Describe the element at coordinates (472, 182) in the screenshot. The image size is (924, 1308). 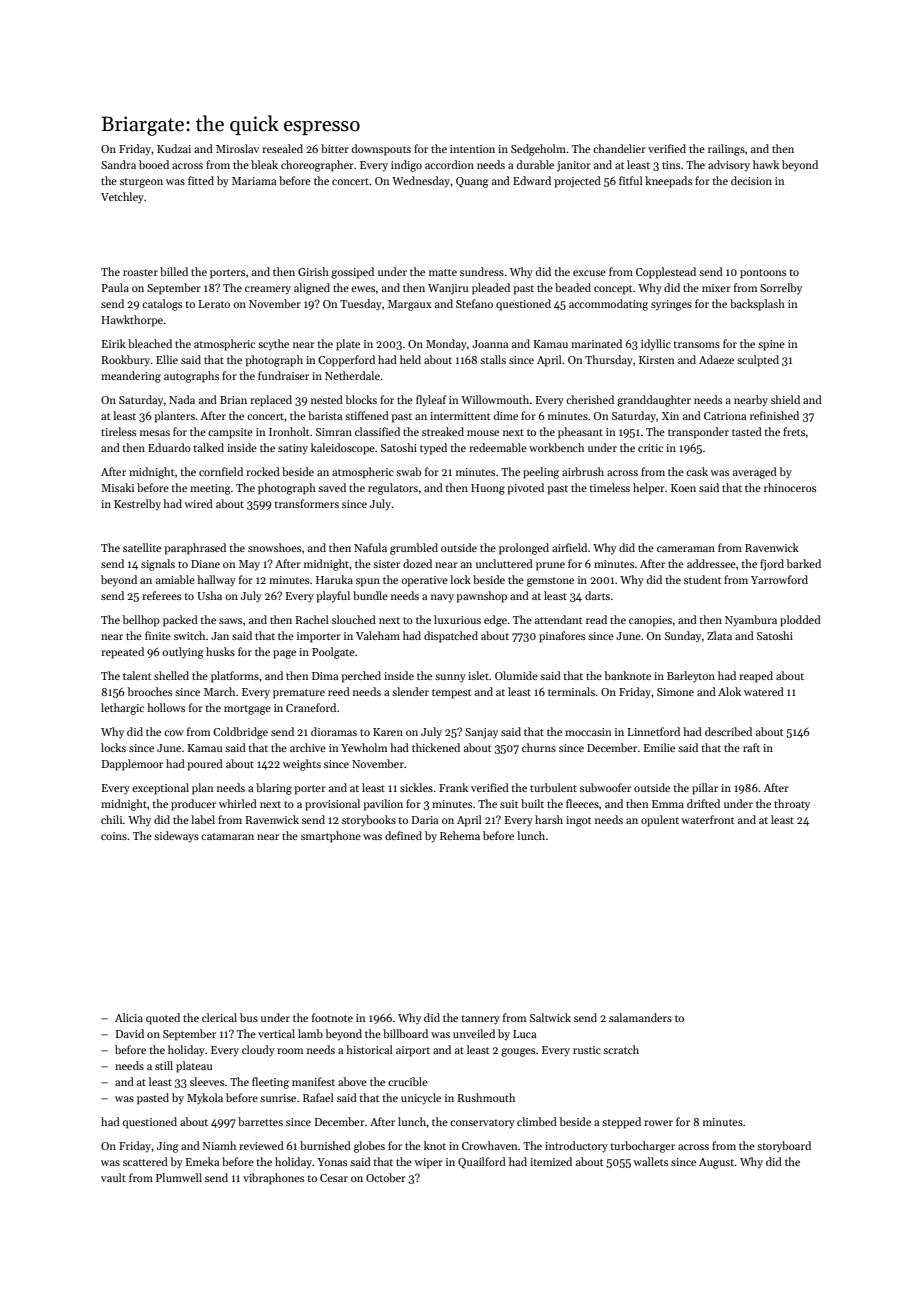
I see `Quang` at that location.
